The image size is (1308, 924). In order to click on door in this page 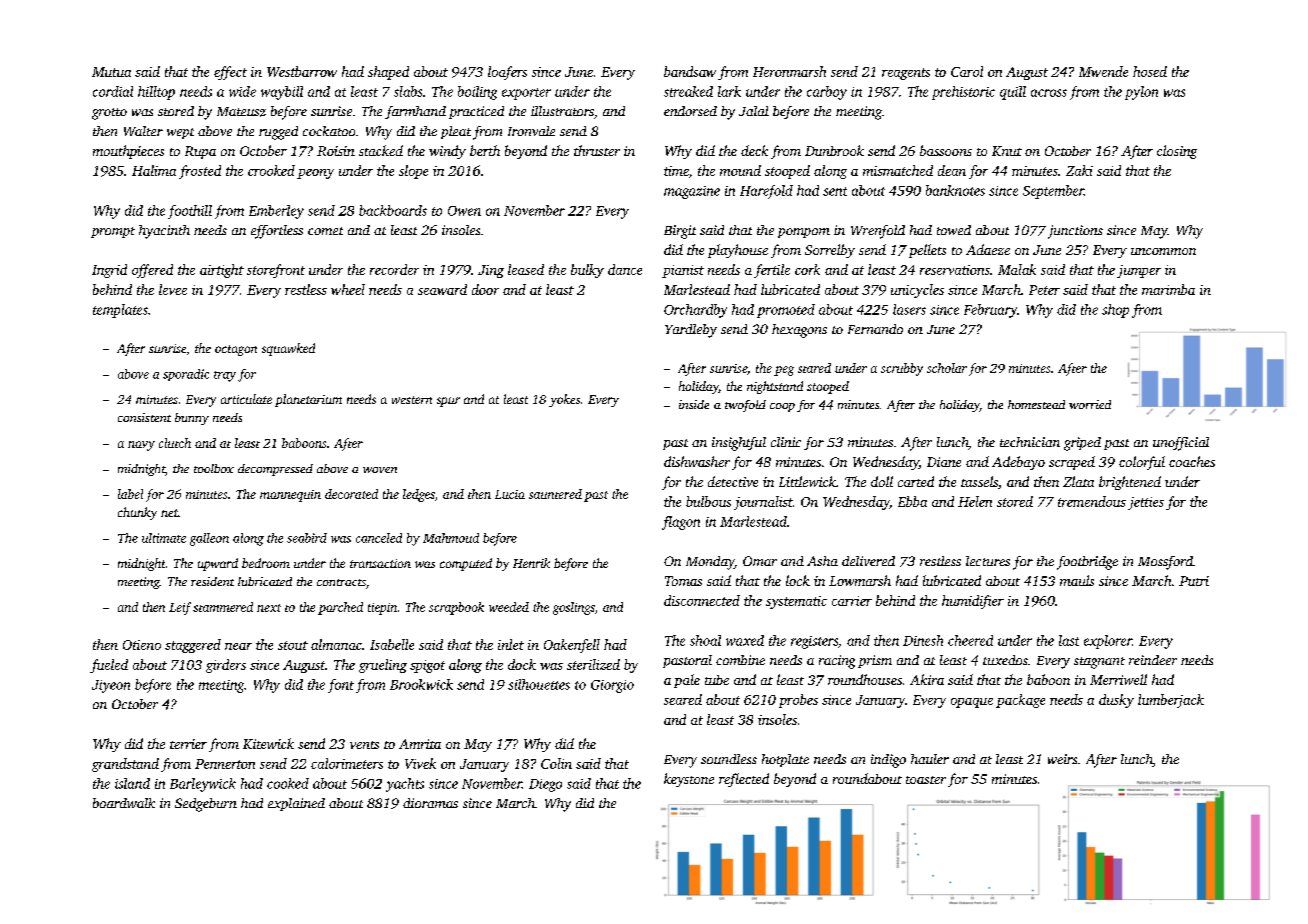, I will do `click(485, 289)`.
